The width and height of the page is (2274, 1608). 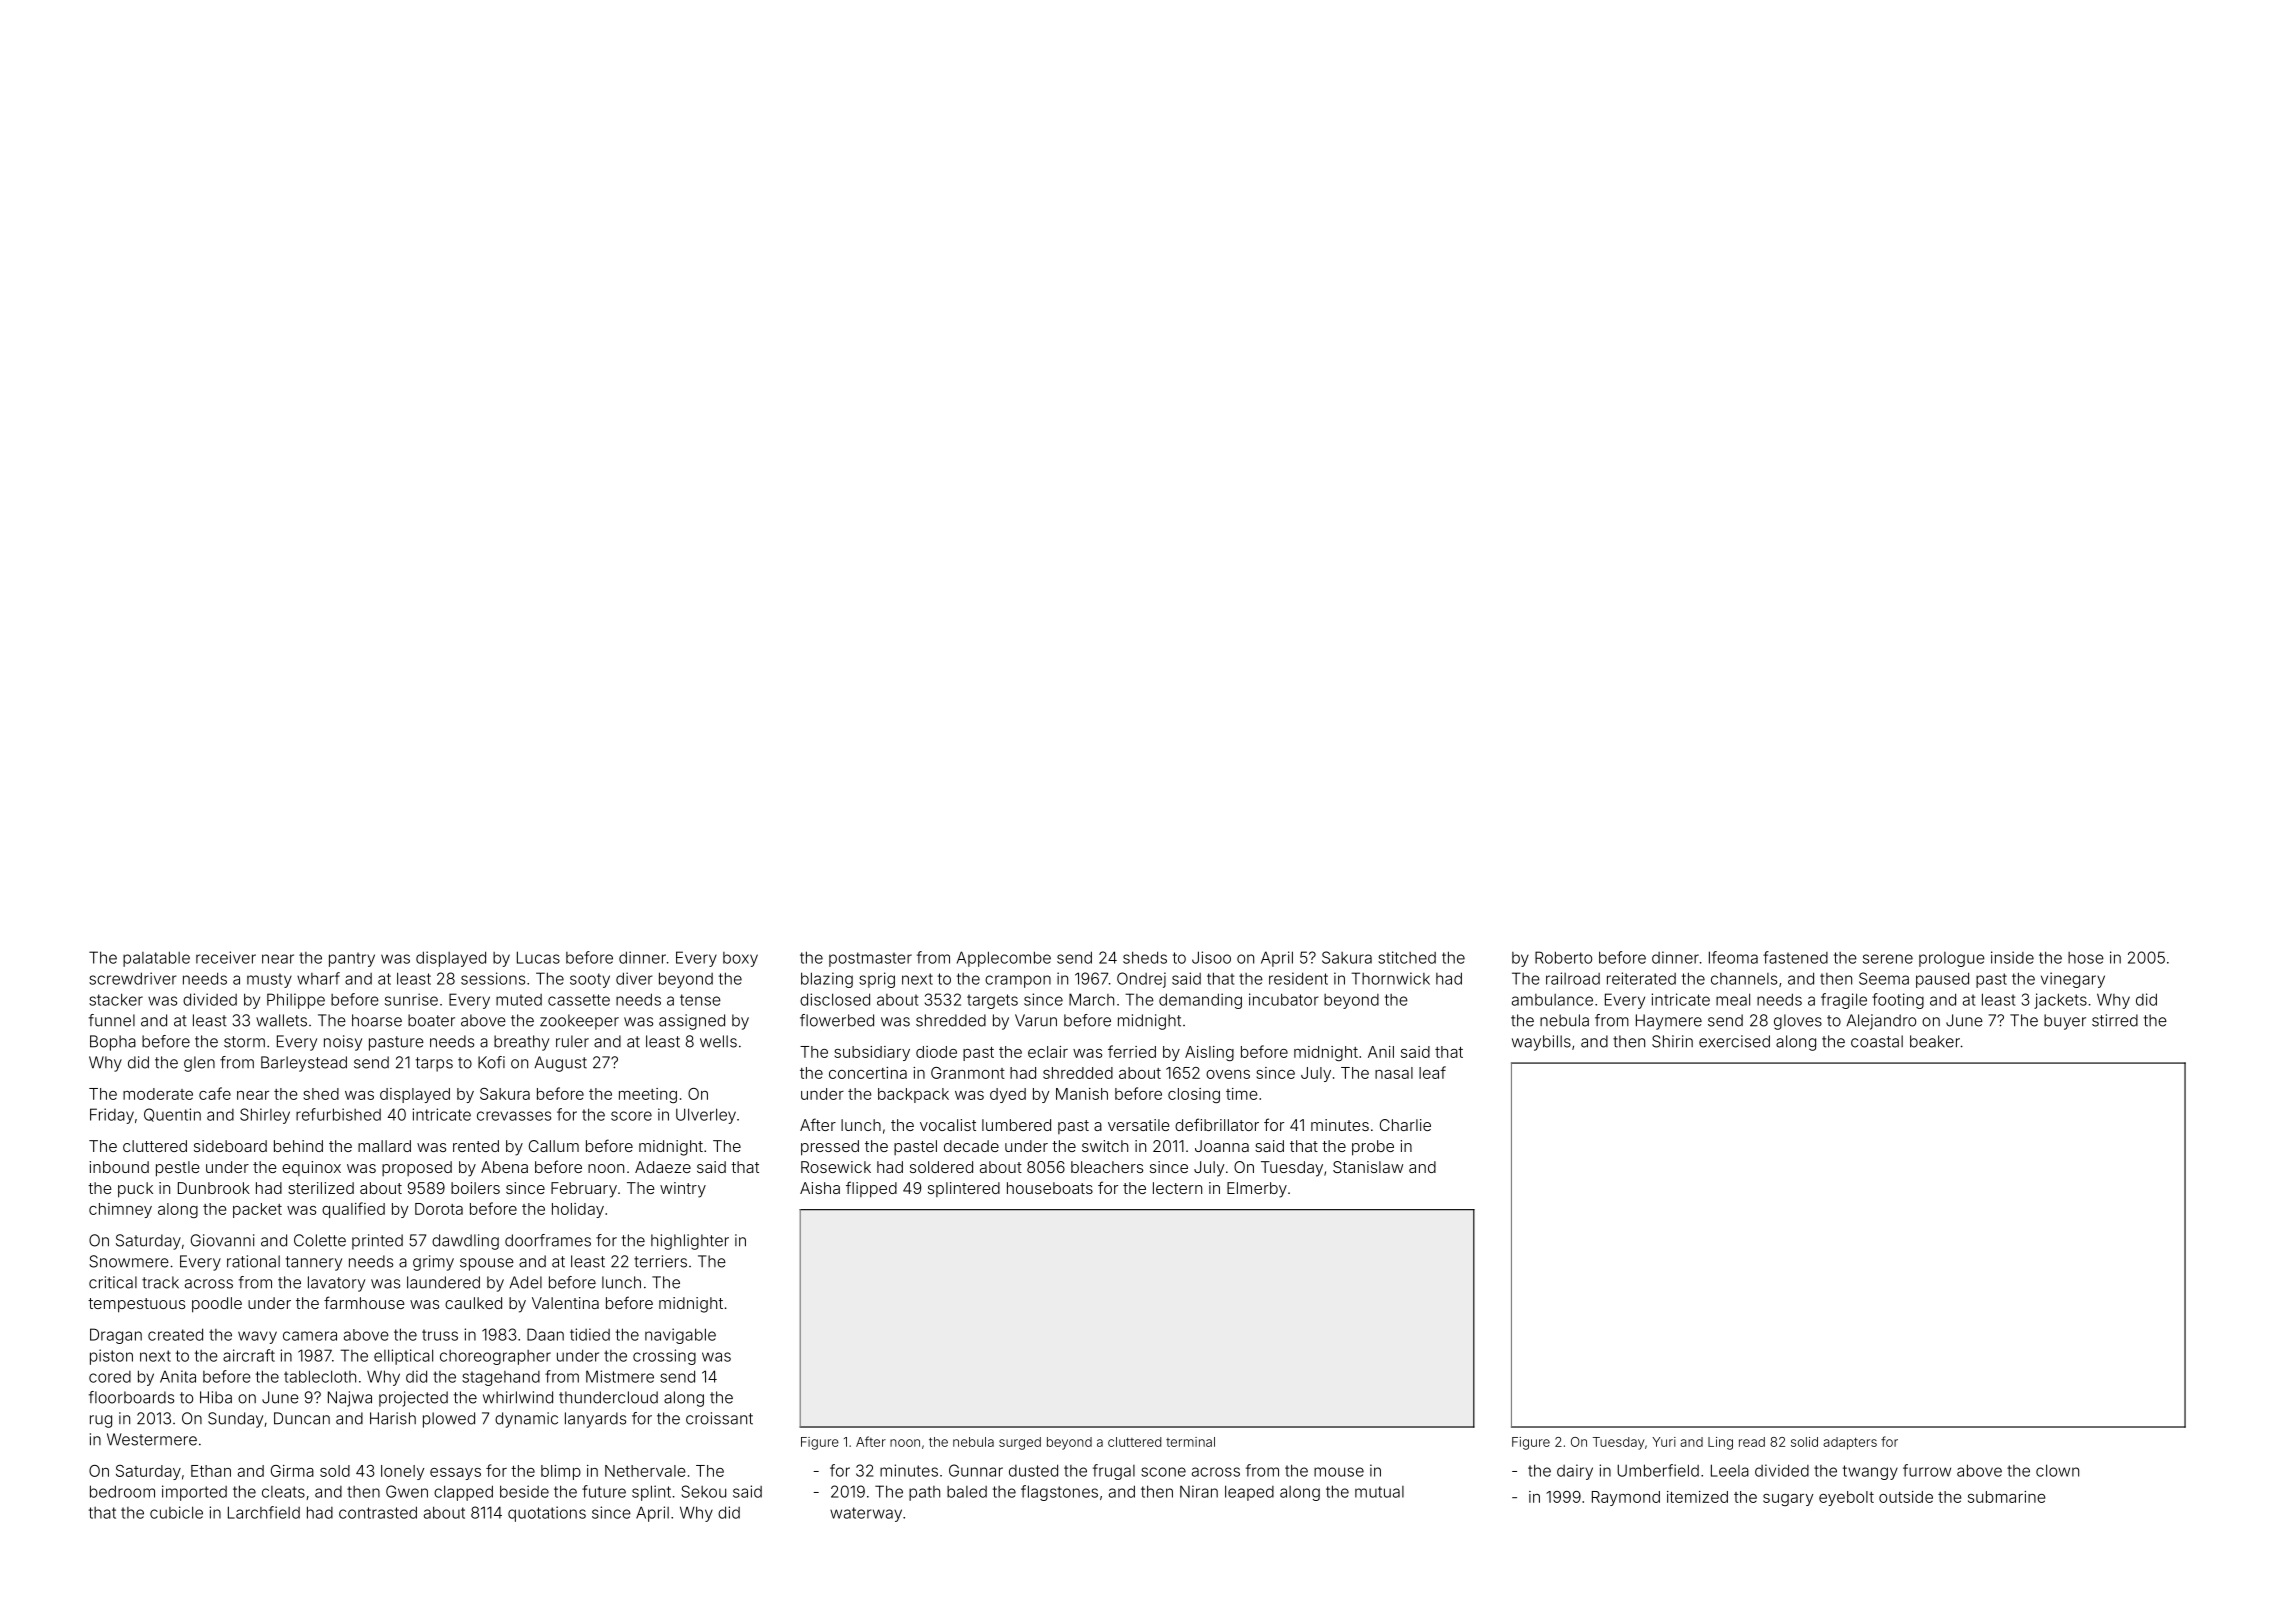 I want to click on spouse, so click(x=487, y=1264).
